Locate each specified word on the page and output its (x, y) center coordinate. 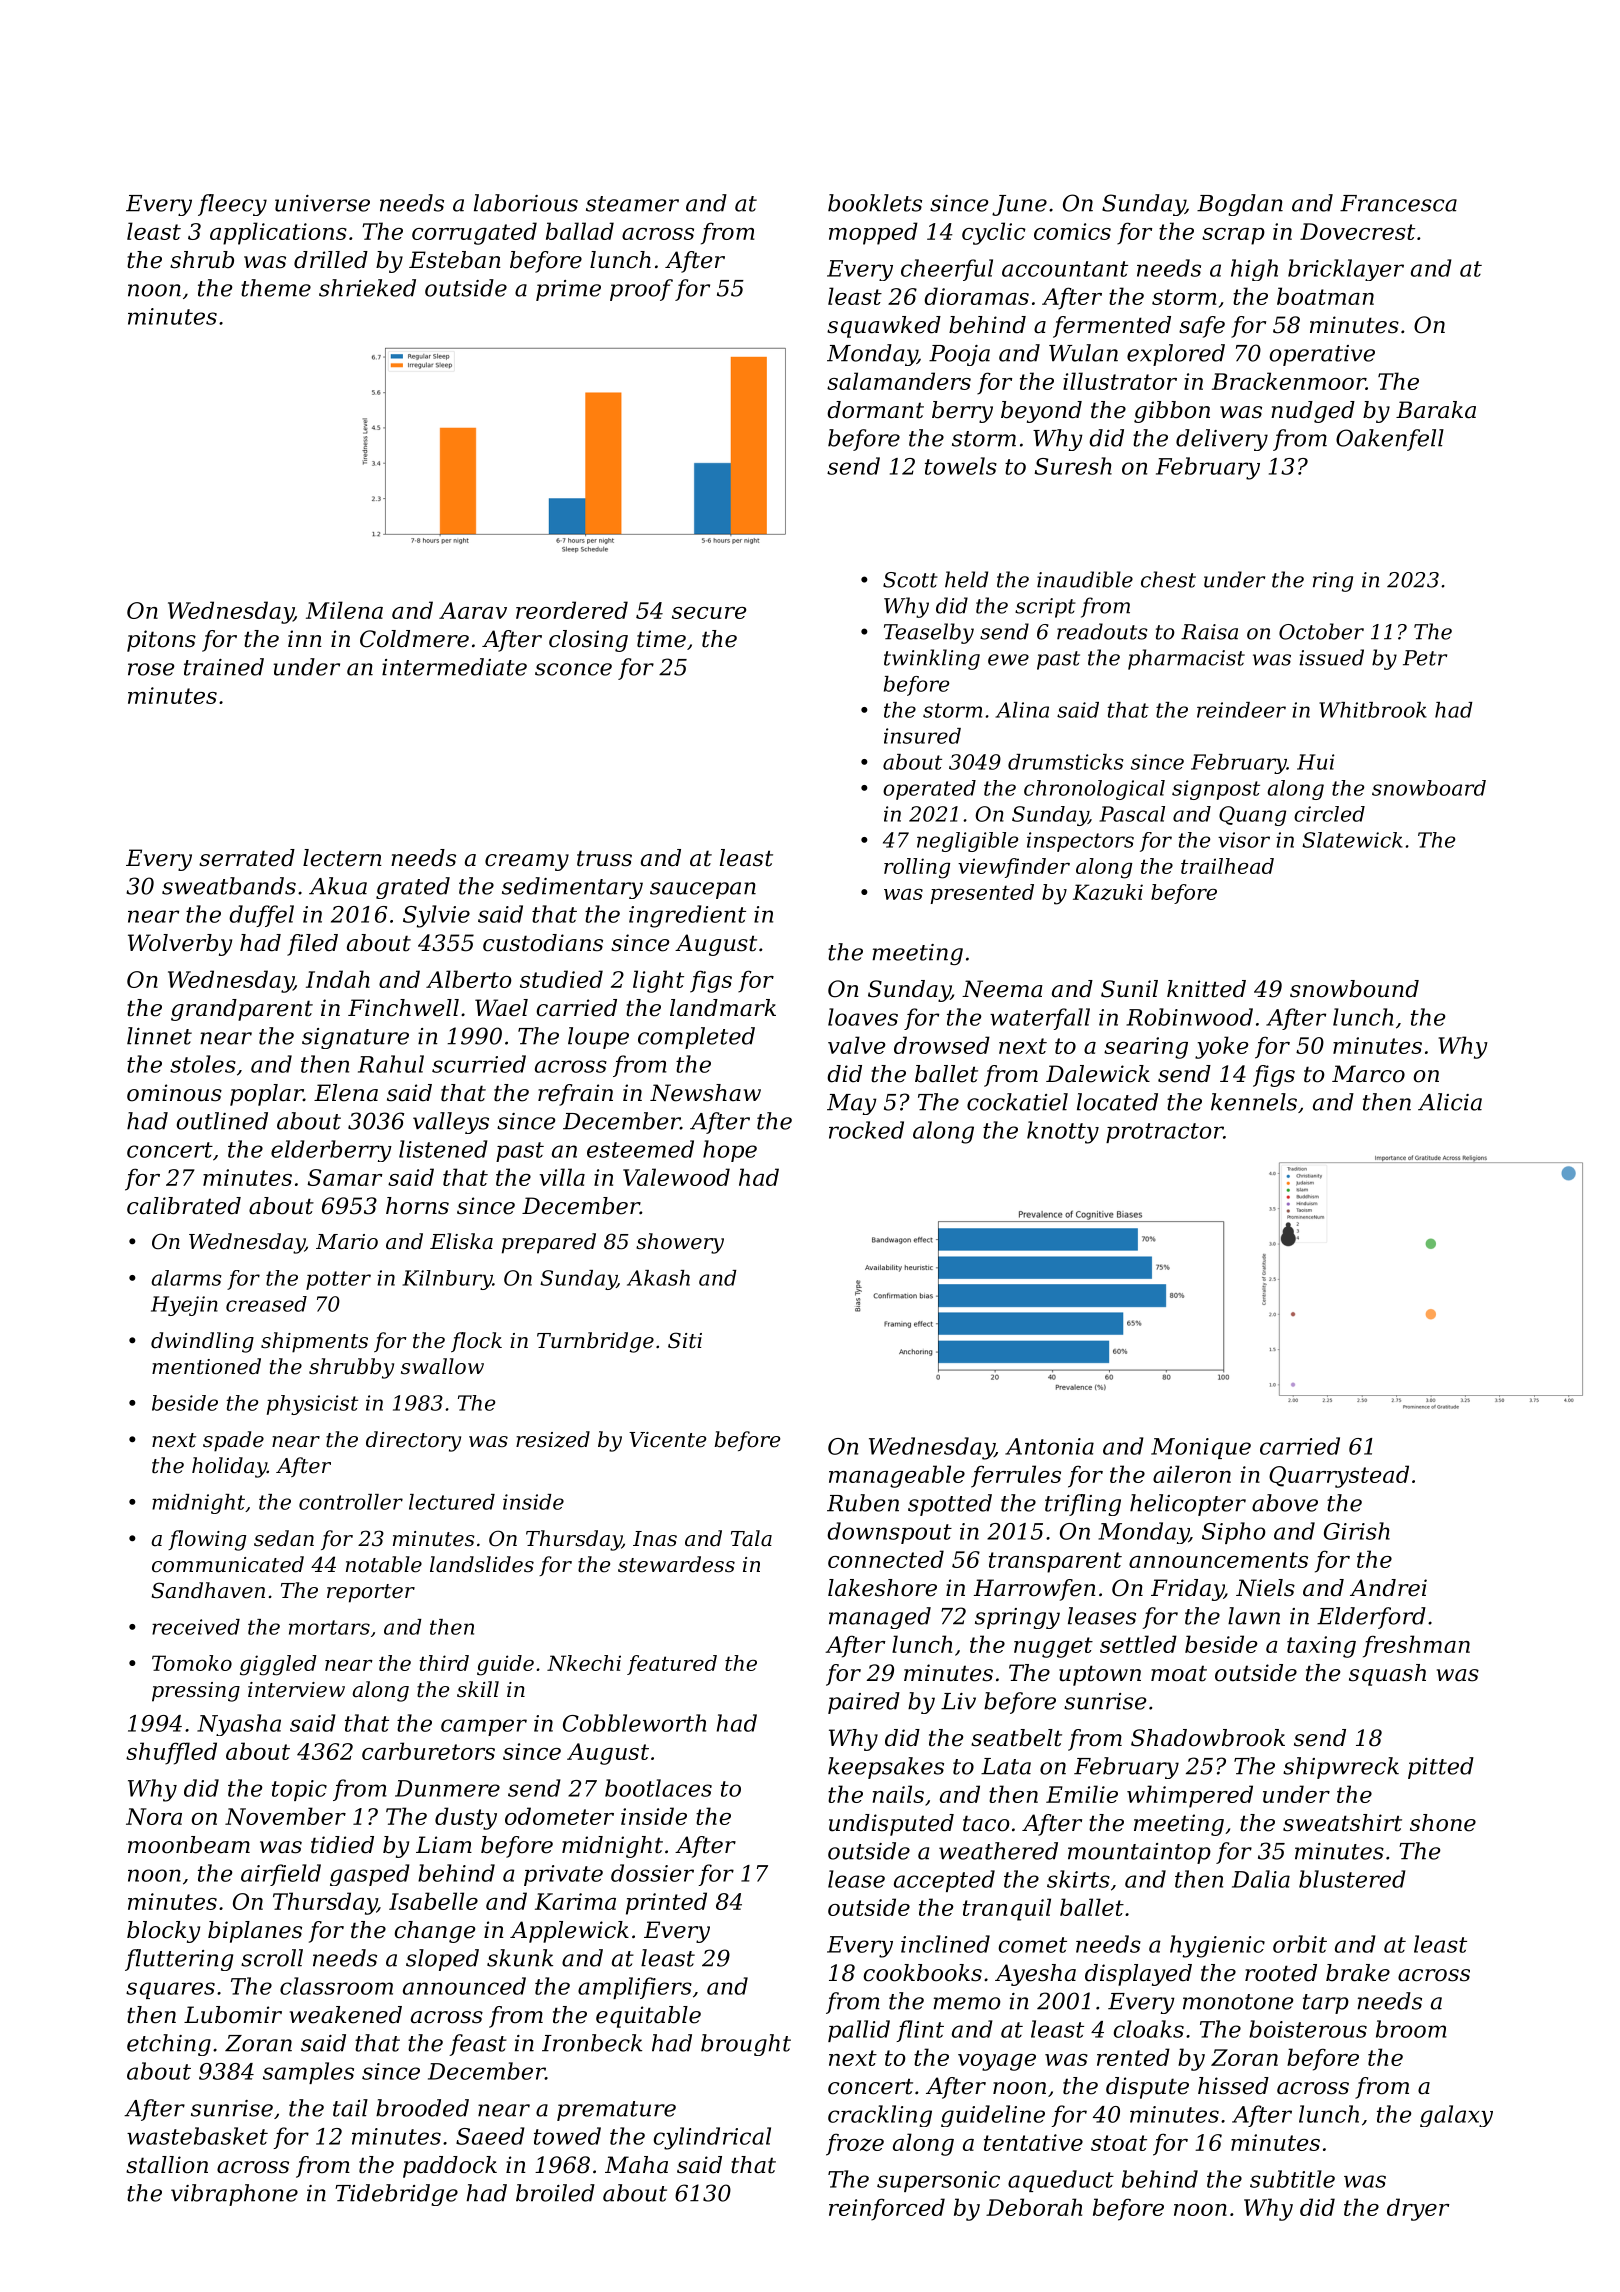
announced (464, 1986)
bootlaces (658, 1788)
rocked (866, 1130)
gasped (370, 1875)
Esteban (455, 260)
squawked (884, 327)
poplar (266, 1095)
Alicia (1450, 1102)
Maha (636, 2165)
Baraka (1436, 410)
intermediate (454, 667)
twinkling (932, 659)
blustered (1352, 1879)
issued (1331, 657)
